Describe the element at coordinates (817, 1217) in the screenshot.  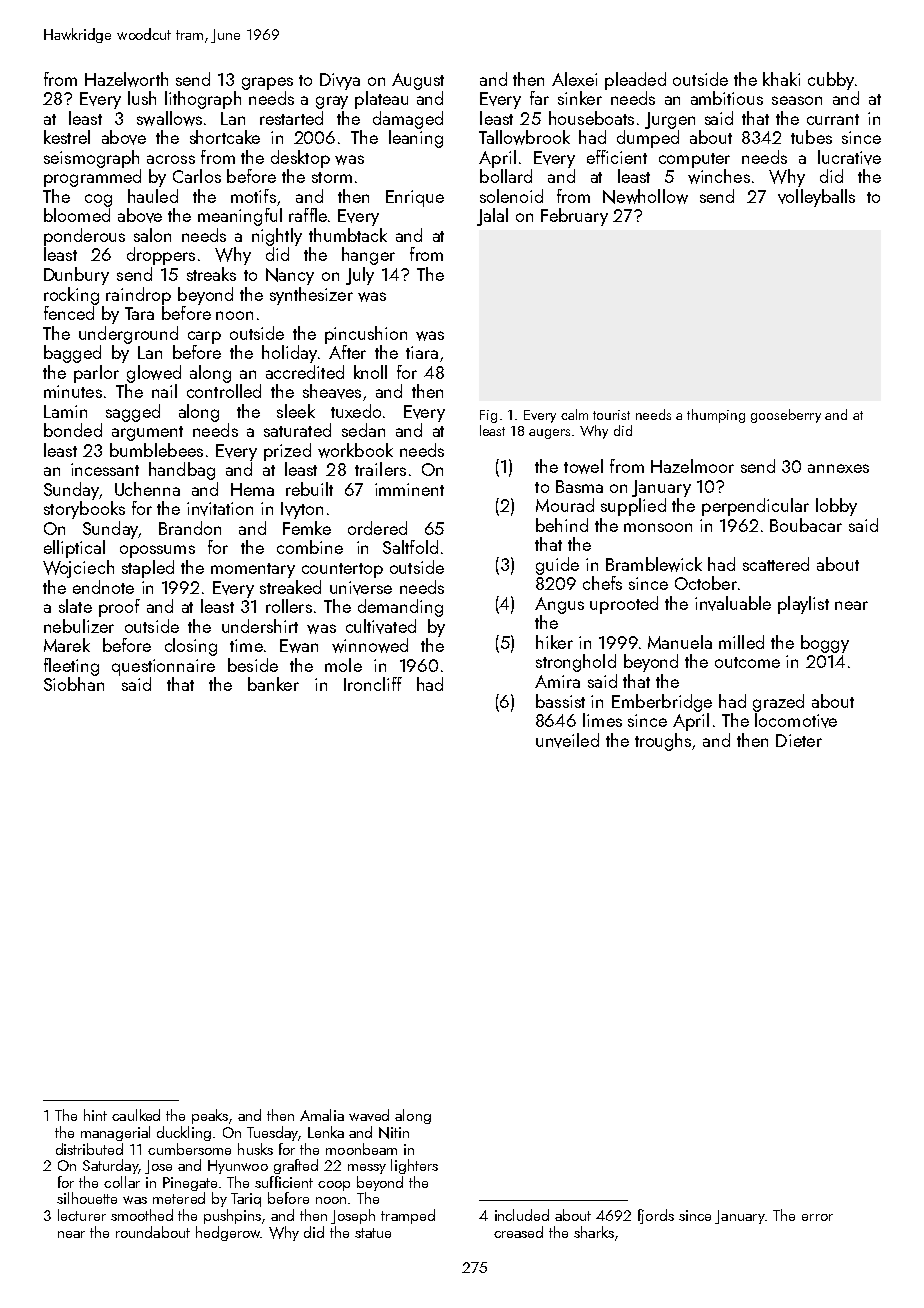
I see `error` at that location.
